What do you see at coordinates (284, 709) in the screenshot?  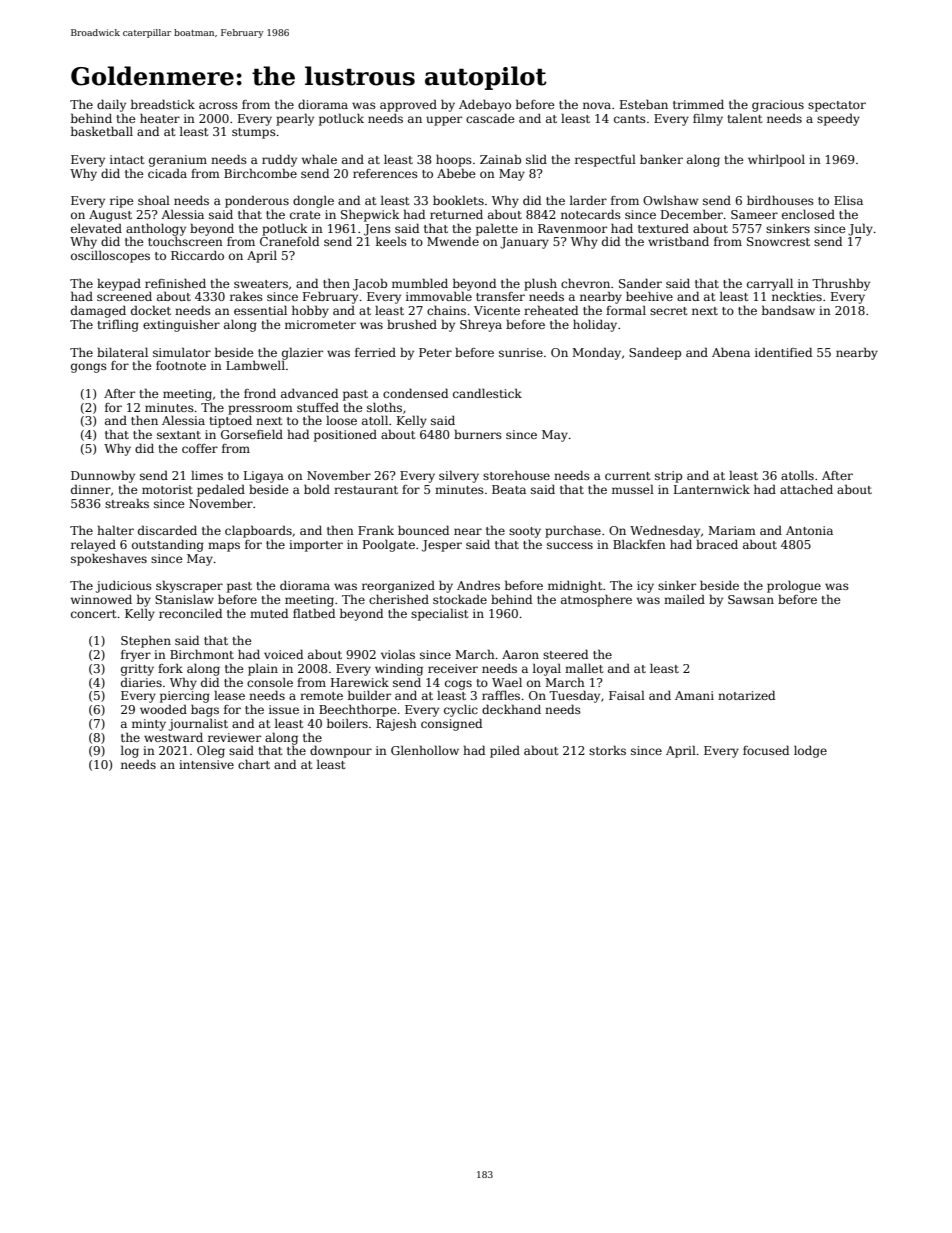 I see `issue` at bounding box center [284, 709].
